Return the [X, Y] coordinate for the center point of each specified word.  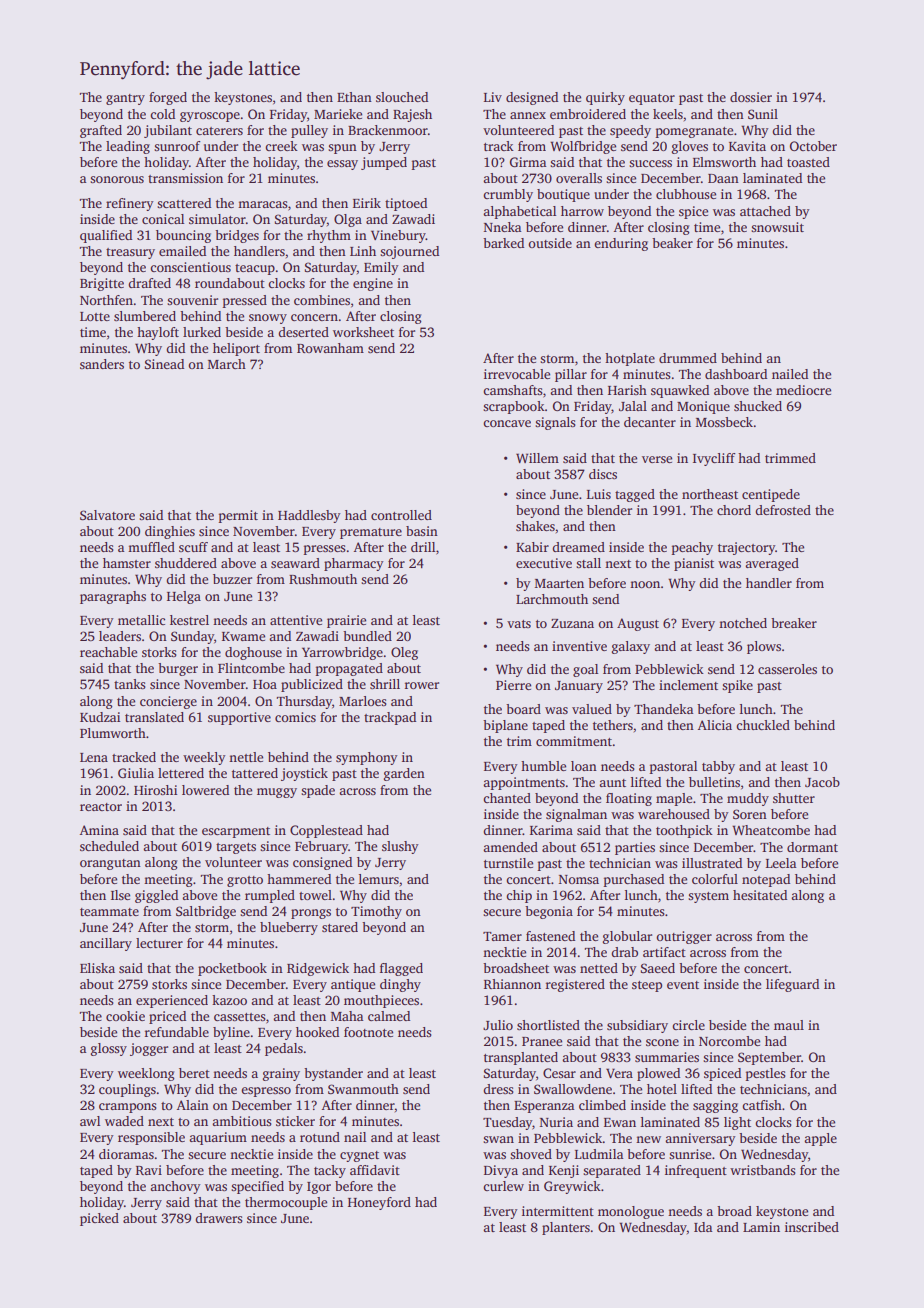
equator [652, 99]
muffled [151, 547]
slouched [402, 97]
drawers [219, 1218]
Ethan [354, 97]
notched [743, 623]
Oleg [404, 653]
